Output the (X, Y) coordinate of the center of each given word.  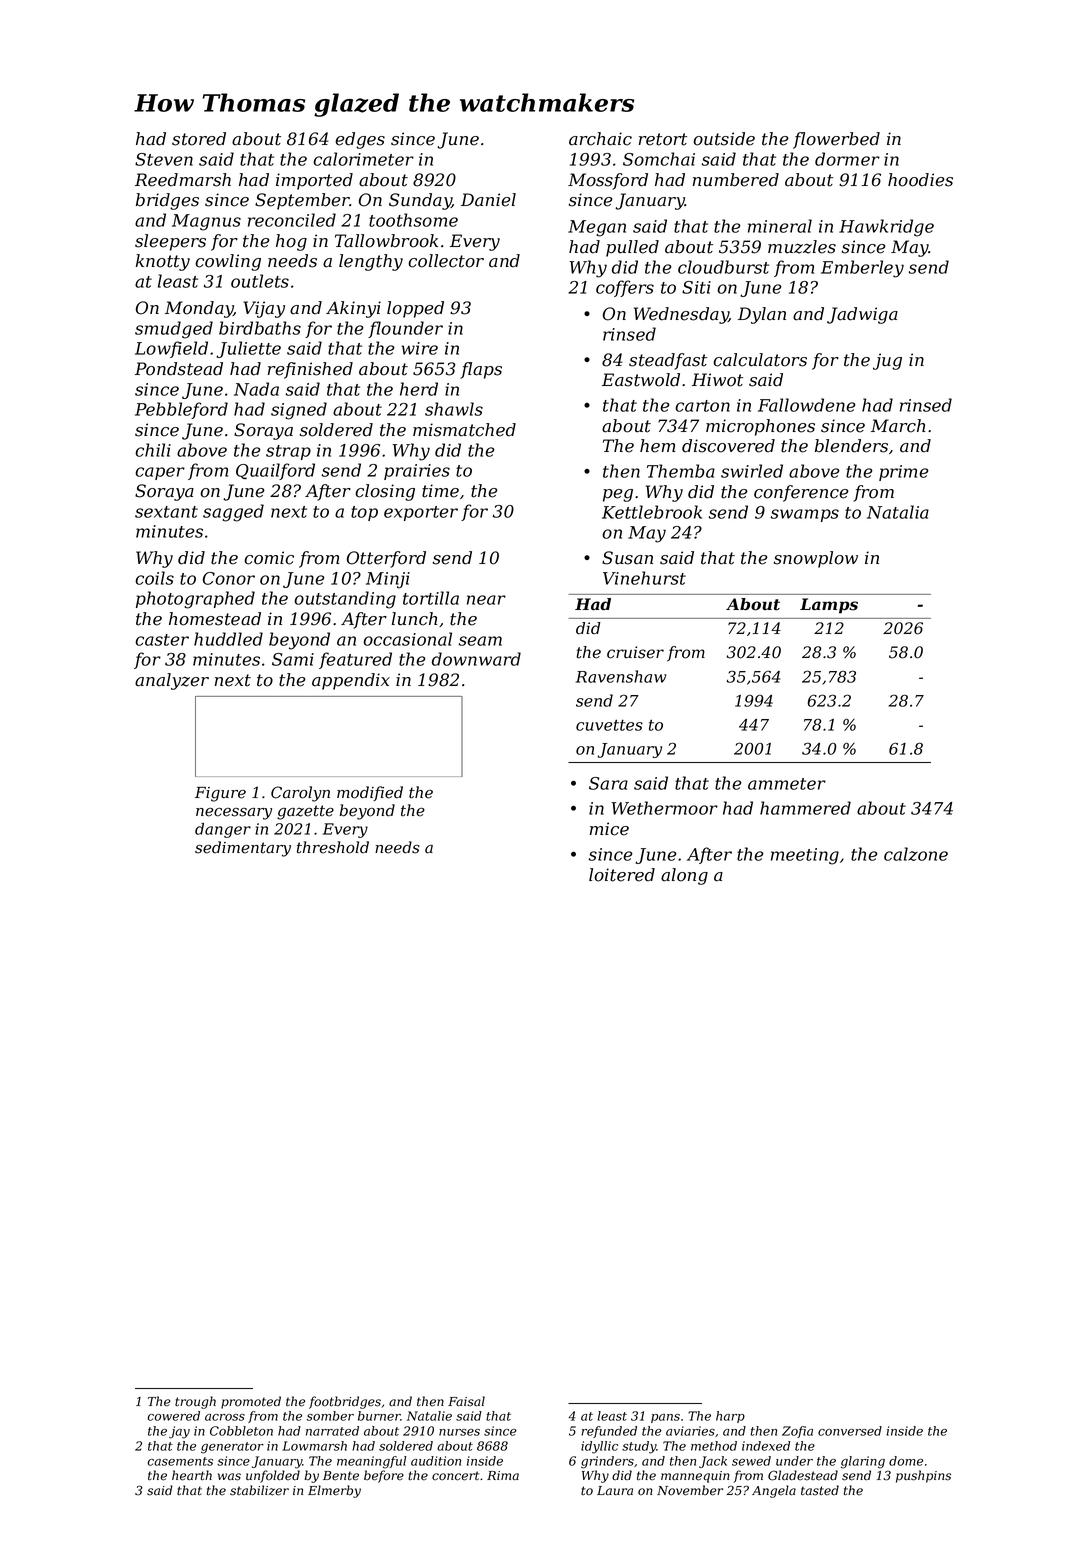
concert (455, 1476)
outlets (260, 281)
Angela (774, 1491)
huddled (228, 639)
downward (476, 659)
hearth (192, 1475)
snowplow (816, 559)
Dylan (762, 315)
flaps (481, 370)
